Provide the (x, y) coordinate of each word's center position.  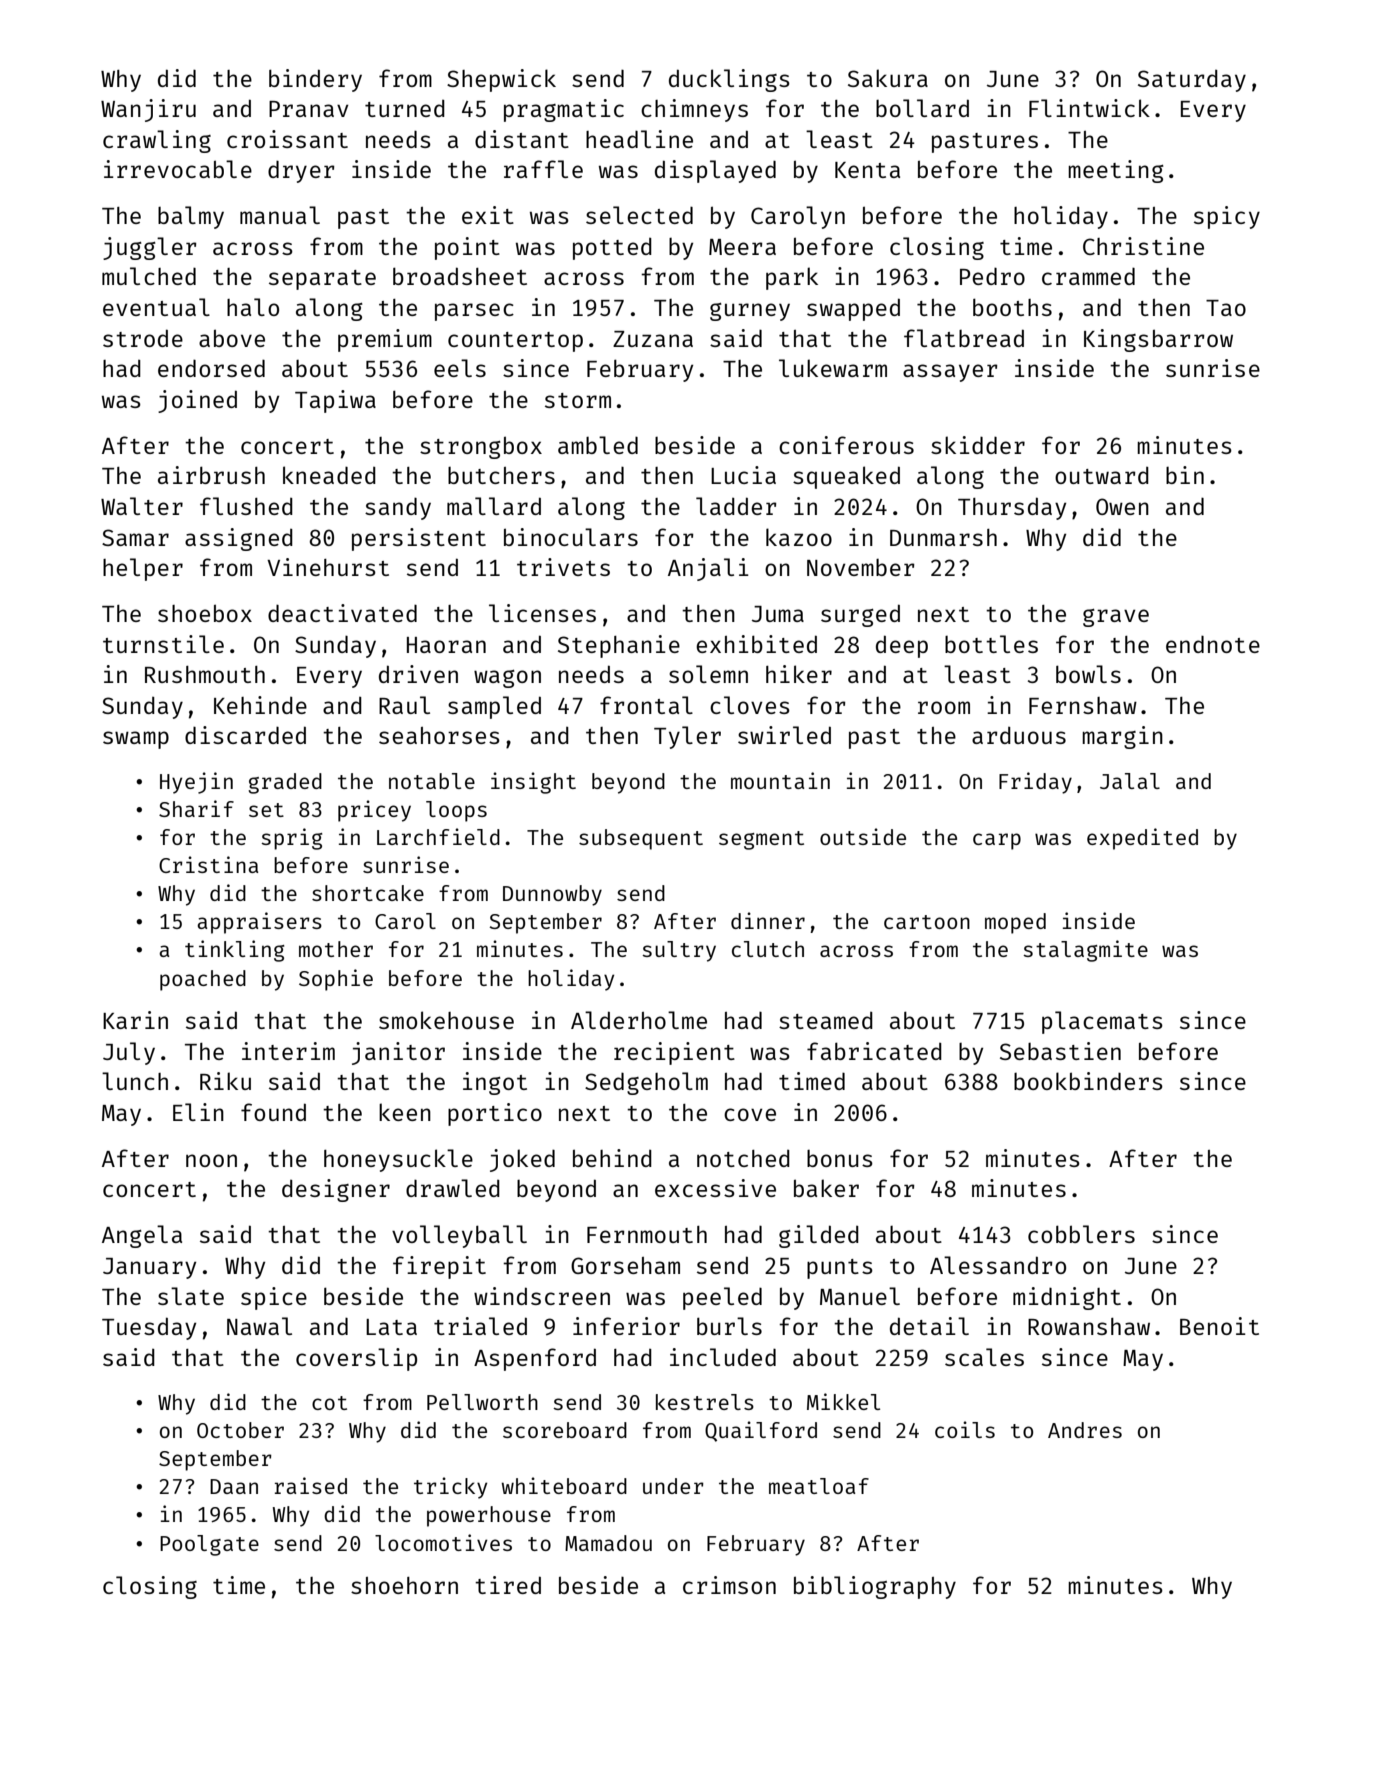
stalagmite (1085, 951)
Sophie (336, 980)
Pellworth (482, 1402)
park (792, 278)
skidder (978, 445)
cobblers (1081, 1234)
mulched (149, 276)
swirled (784, 735)
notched (743, 1158)
